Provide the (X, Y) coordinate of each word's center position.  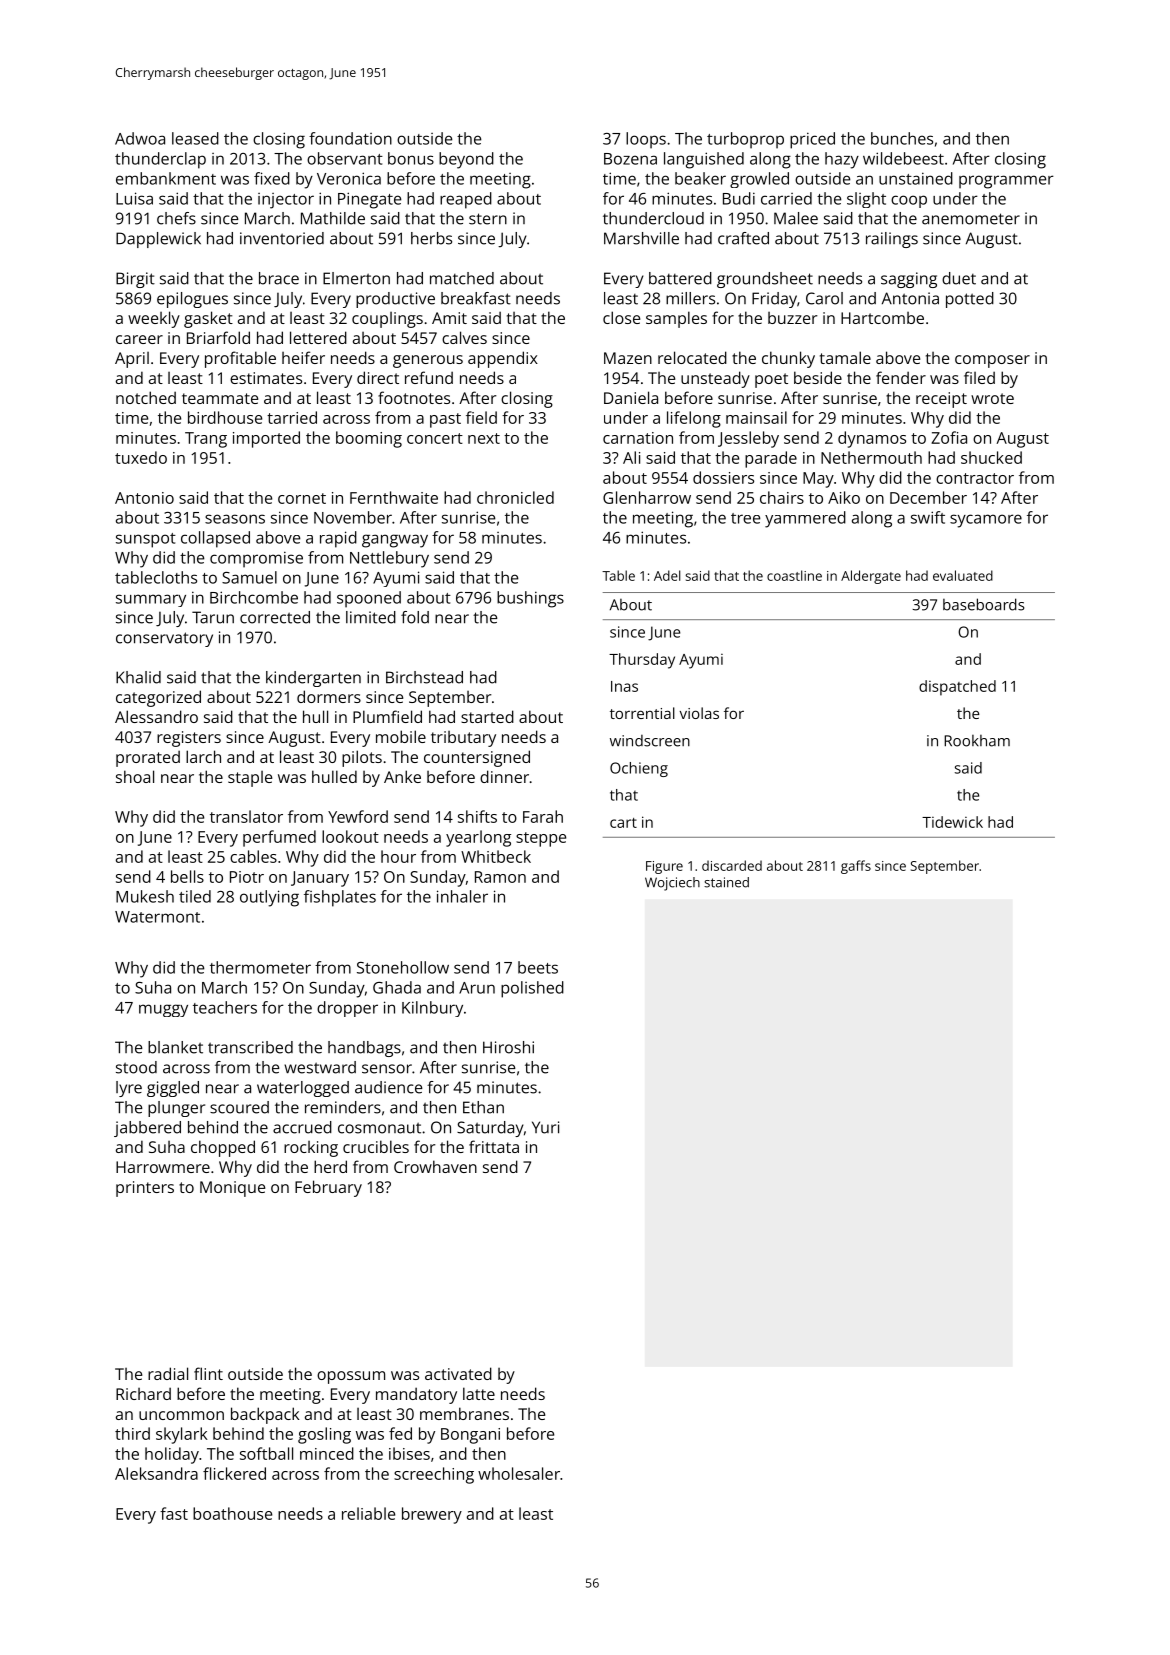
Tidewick (952, 822)
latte (479, 1393)
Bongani (470, 1436)
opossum (351, 1377)
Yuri (545, 1127)
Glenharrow (647, 497)
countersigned (477, 758)
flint (208, 1373)
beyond (466, 160)
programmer (1006, 182)
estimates (266, 378)
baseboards (983, 604)
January (320, 879)
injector (286, 201)
